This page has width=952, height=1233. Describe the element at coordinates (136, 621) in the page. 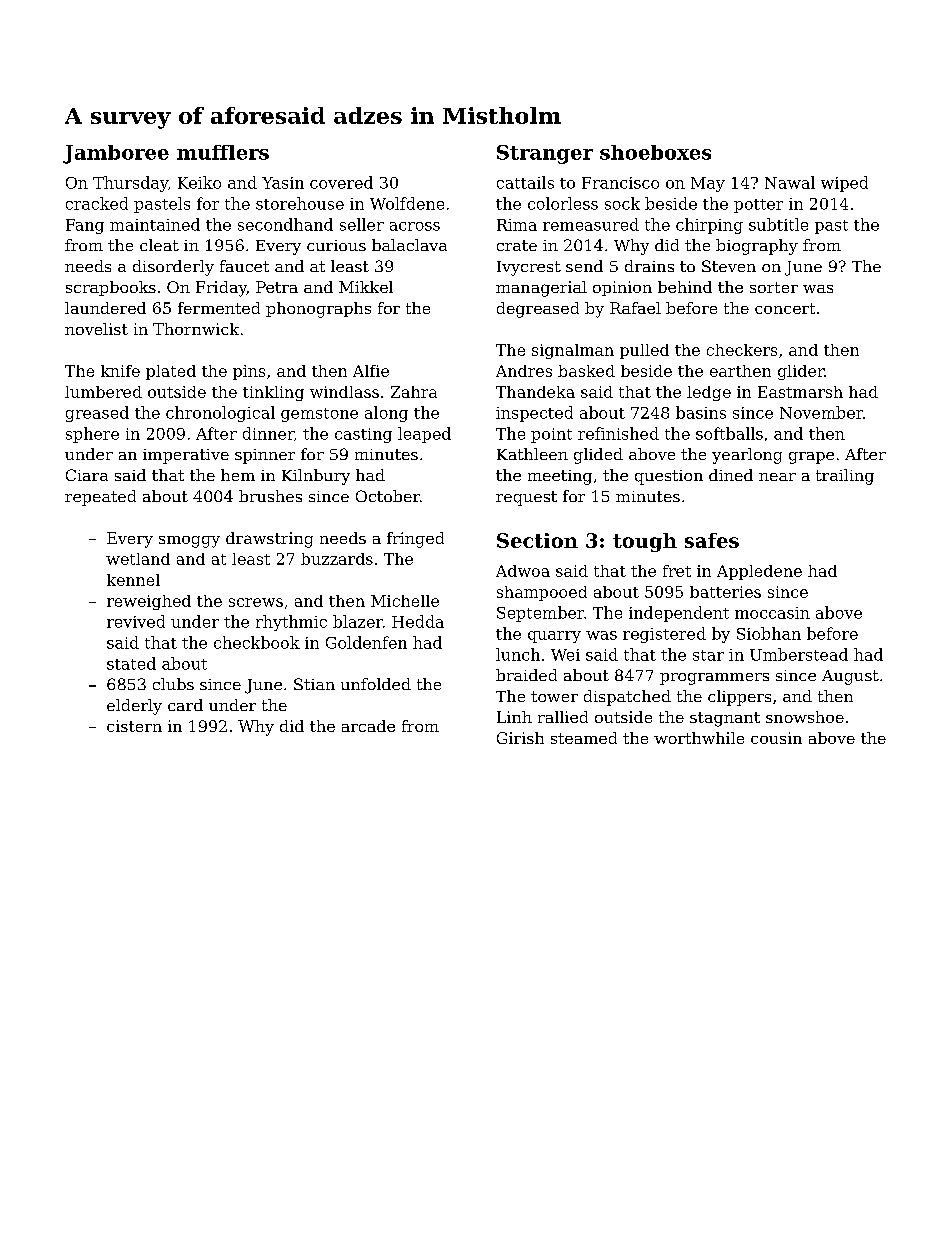

I see `revived` at that location.
